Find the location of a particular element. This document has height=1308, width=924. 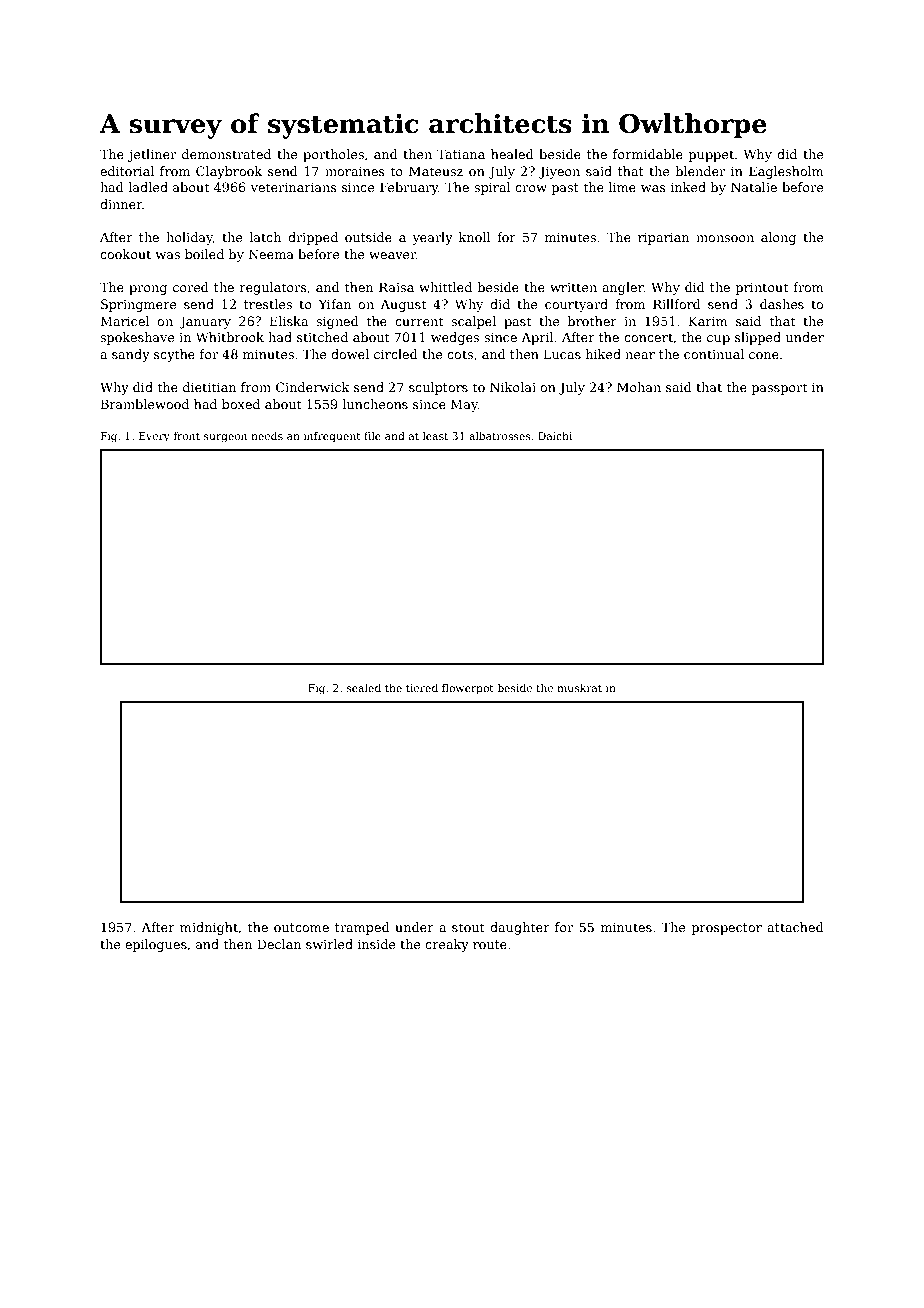

monsoon is located at coordinates (725, 238).
